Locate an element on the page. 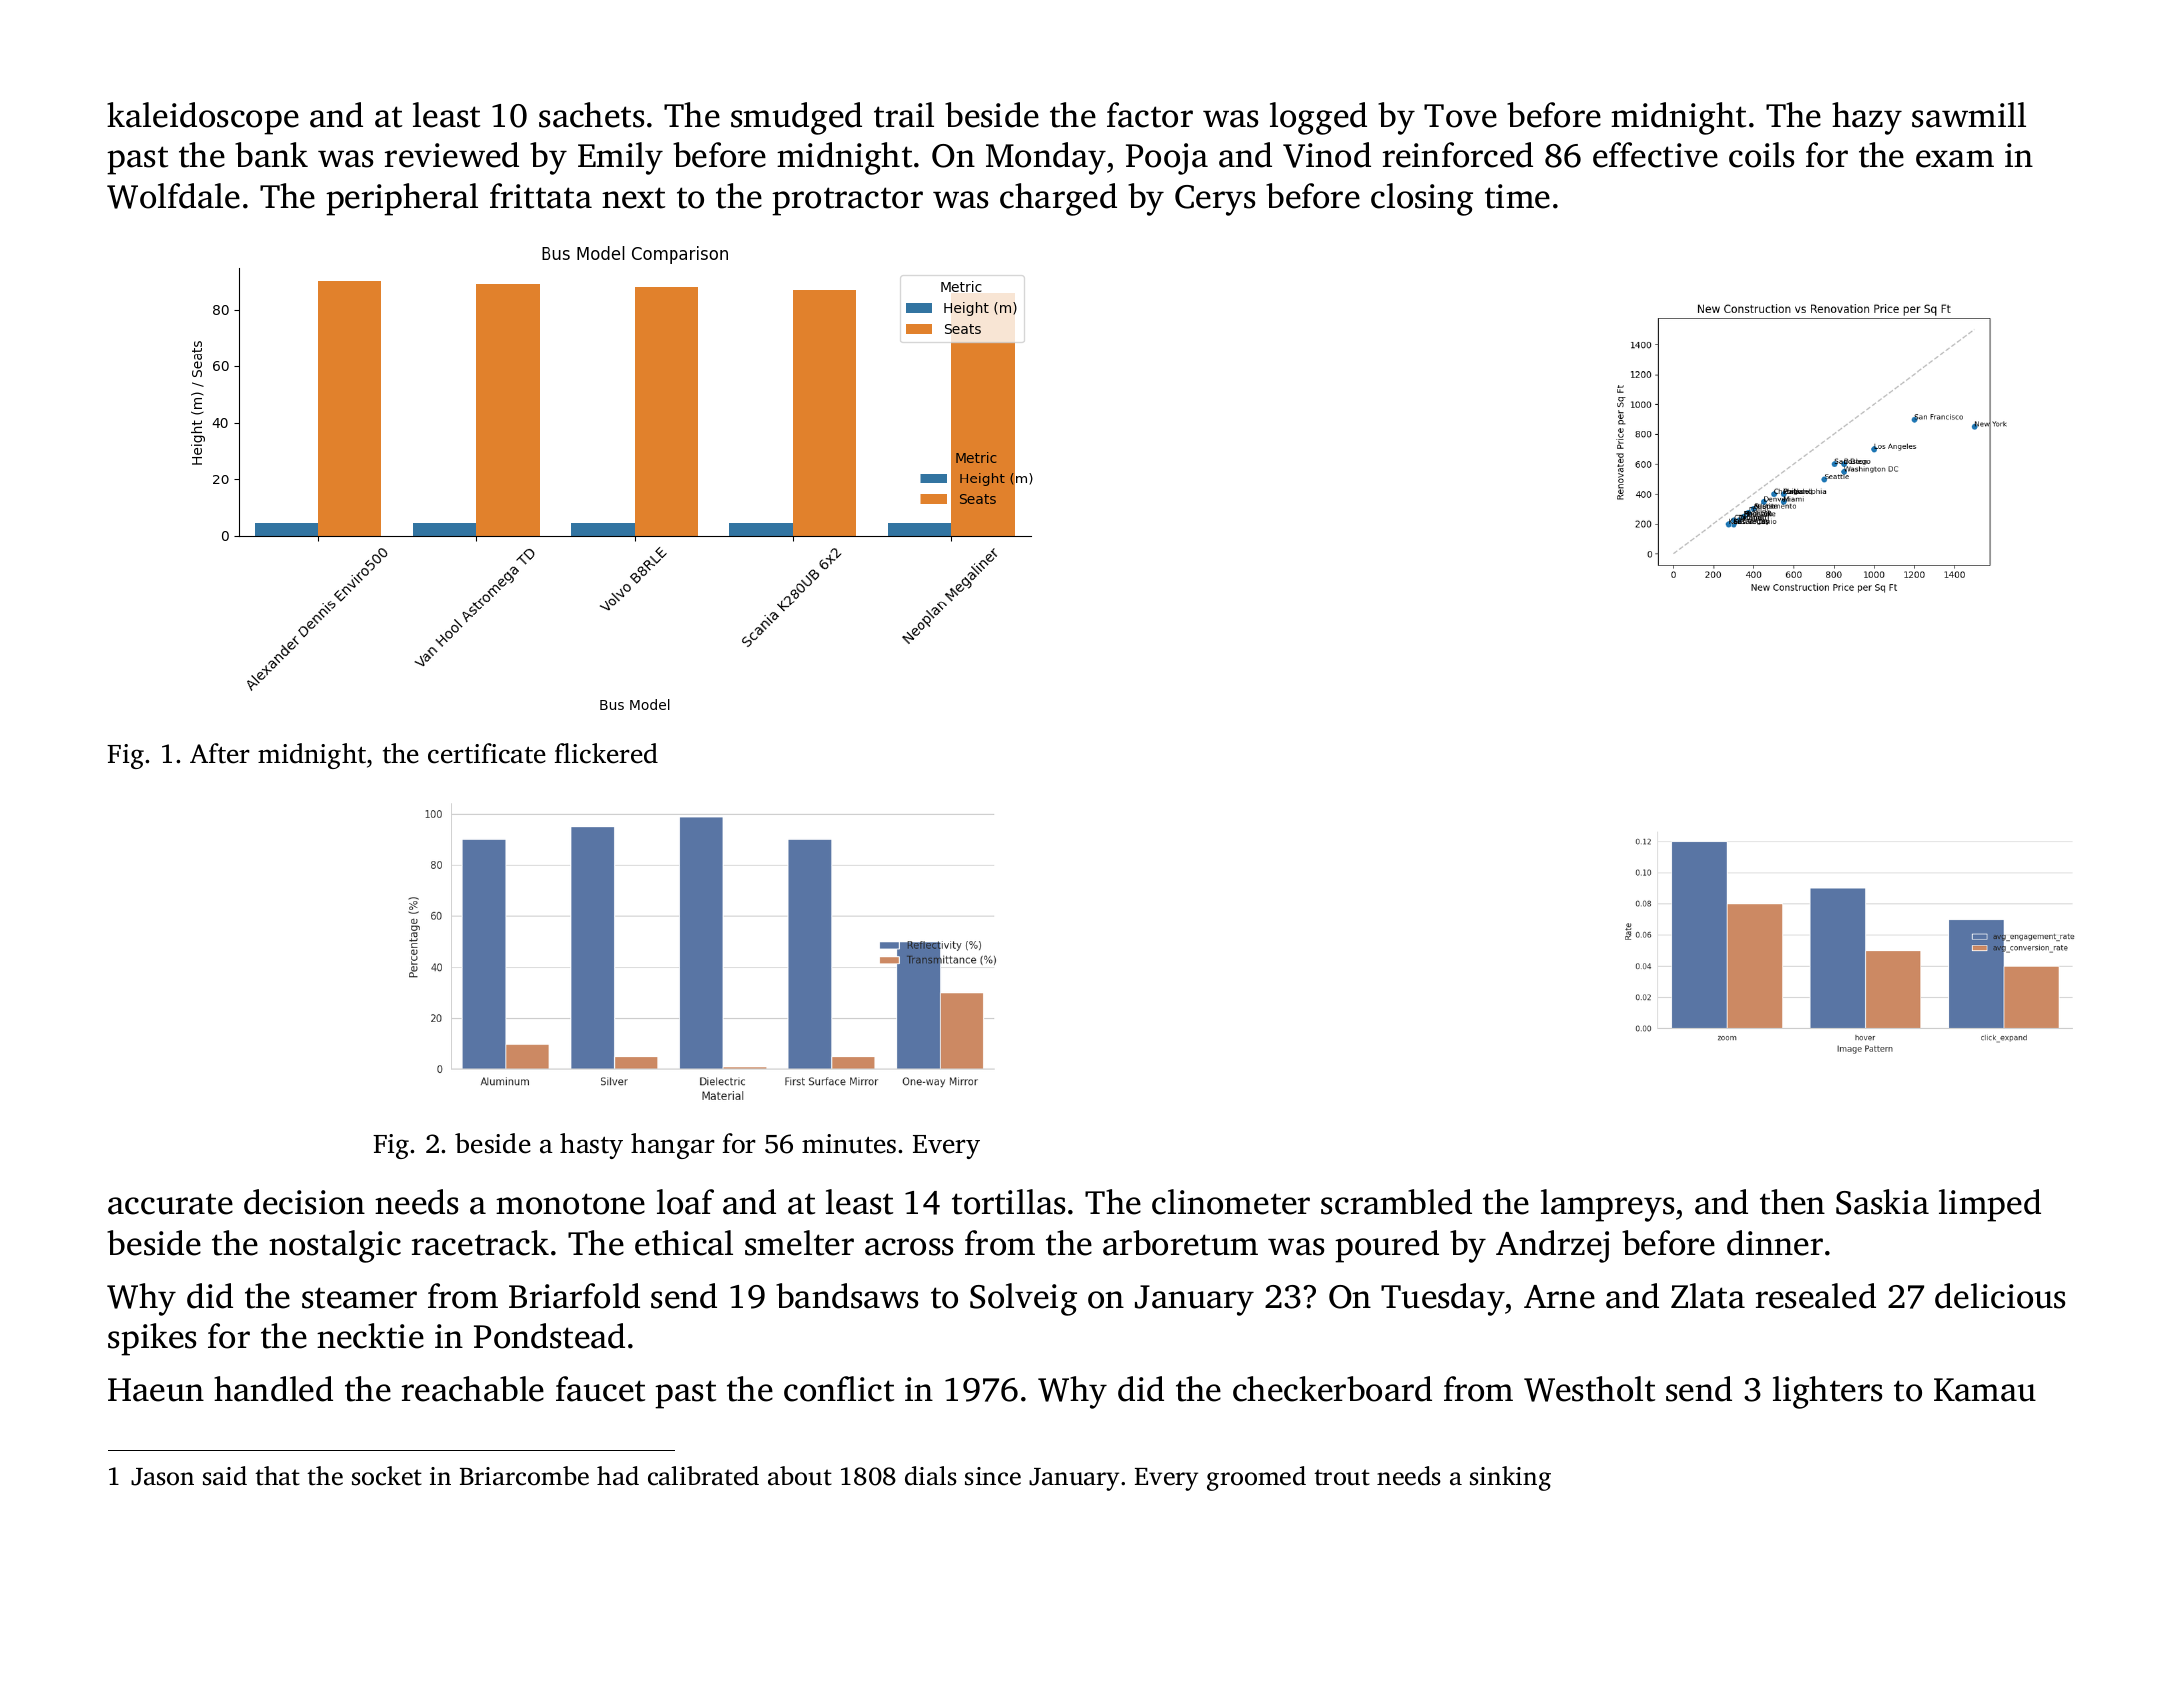 The image size is (2178, 1683). closing is located at coordinates (1422, 199).
